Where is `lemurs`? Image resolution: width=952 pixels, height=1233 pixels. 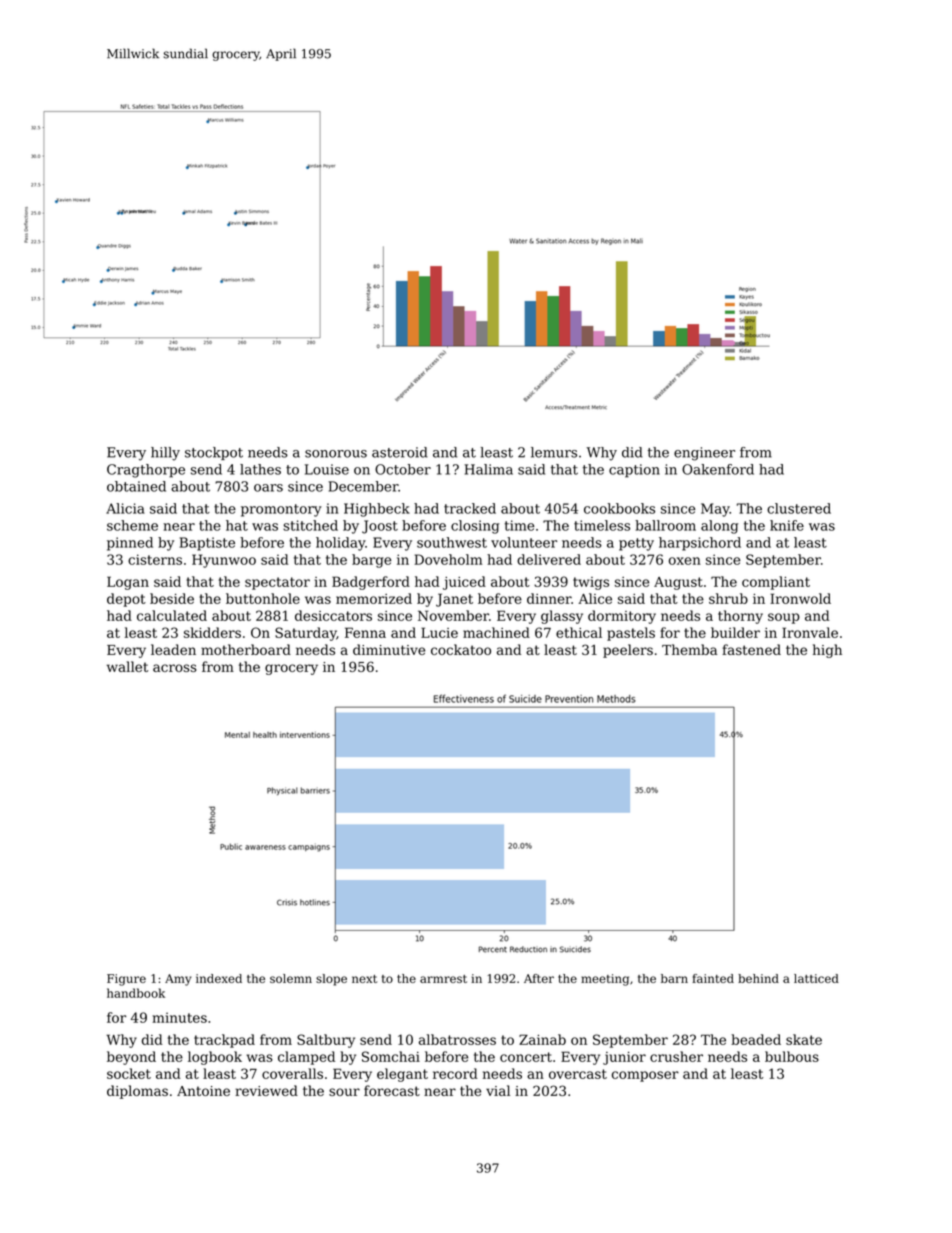
lemurs is located at coordinates (554, 452).
